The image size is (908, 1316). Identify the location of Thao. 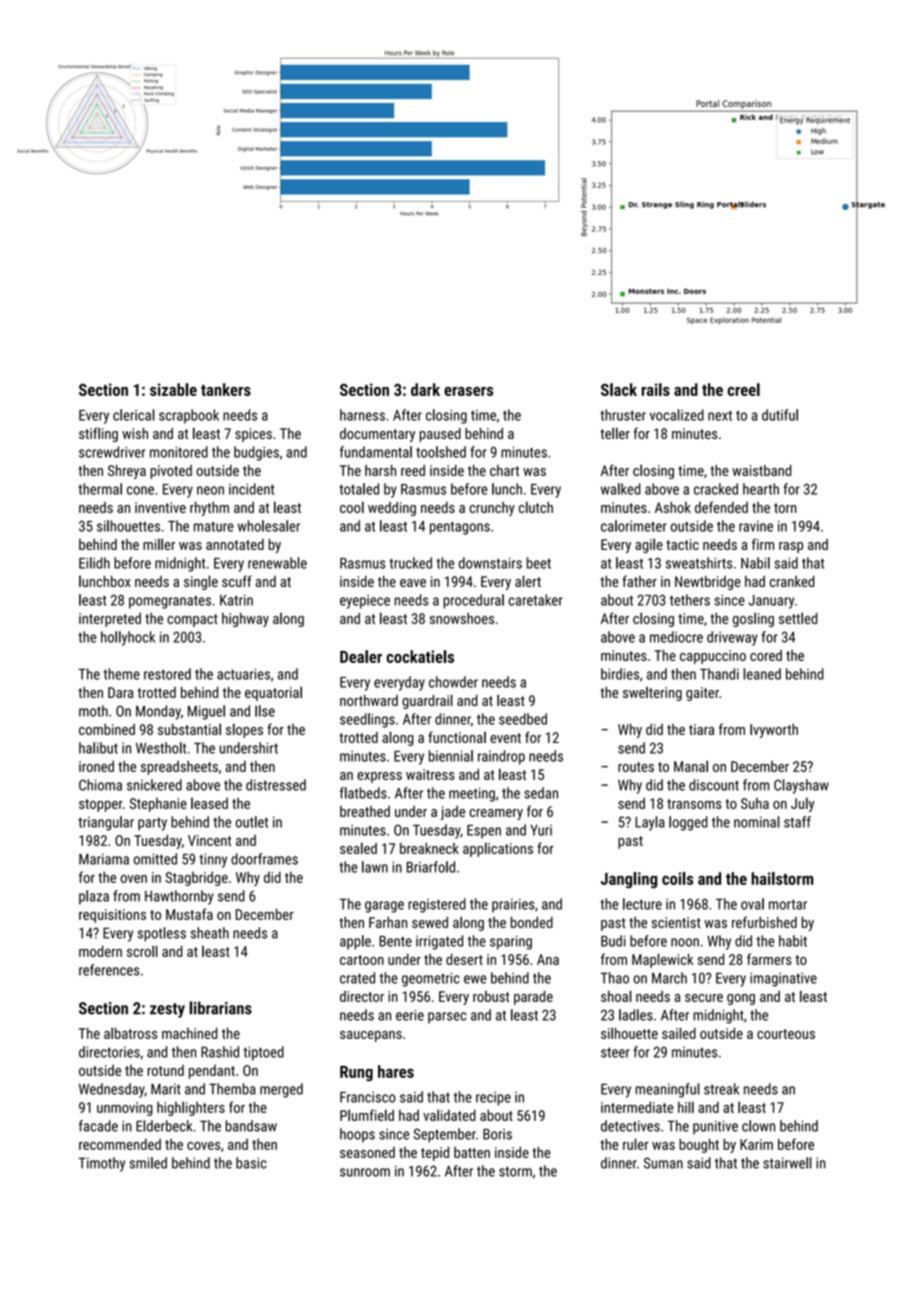
(615, 978).
